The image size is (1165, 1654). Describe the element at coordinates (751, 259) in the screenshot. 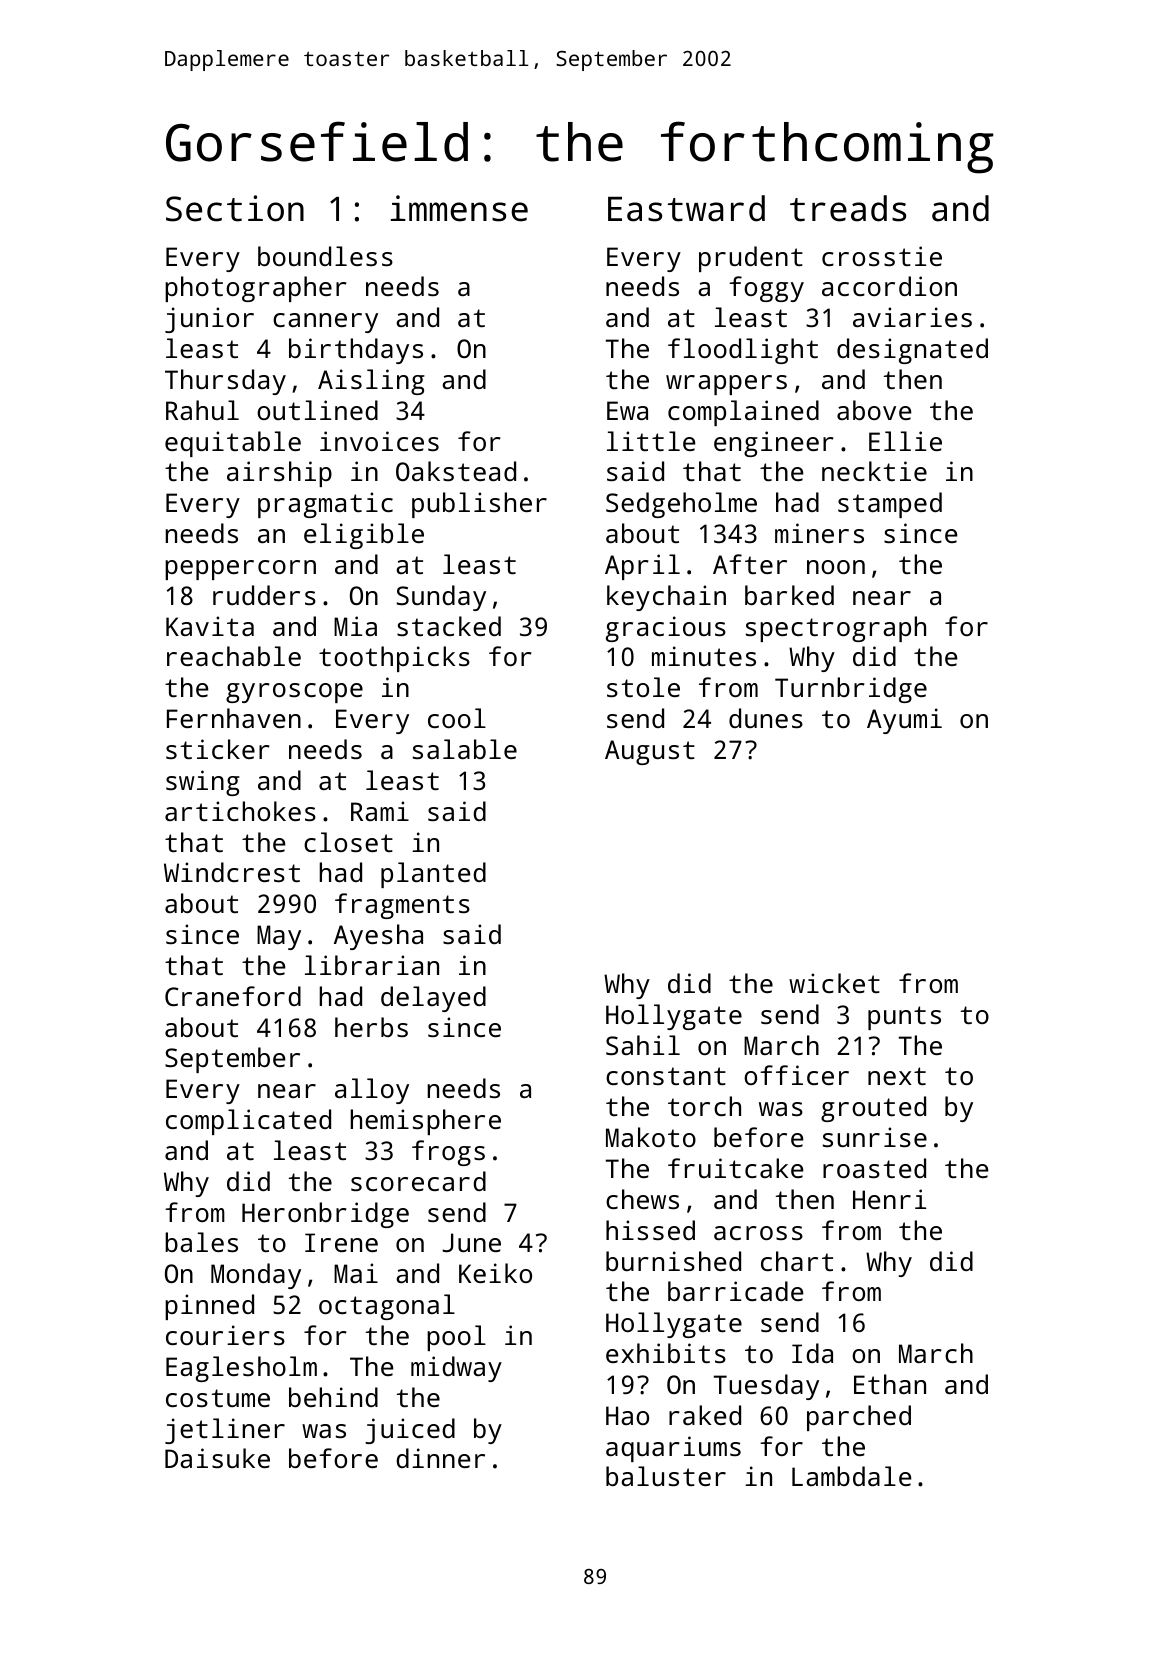

I see `prudent` at that location.
